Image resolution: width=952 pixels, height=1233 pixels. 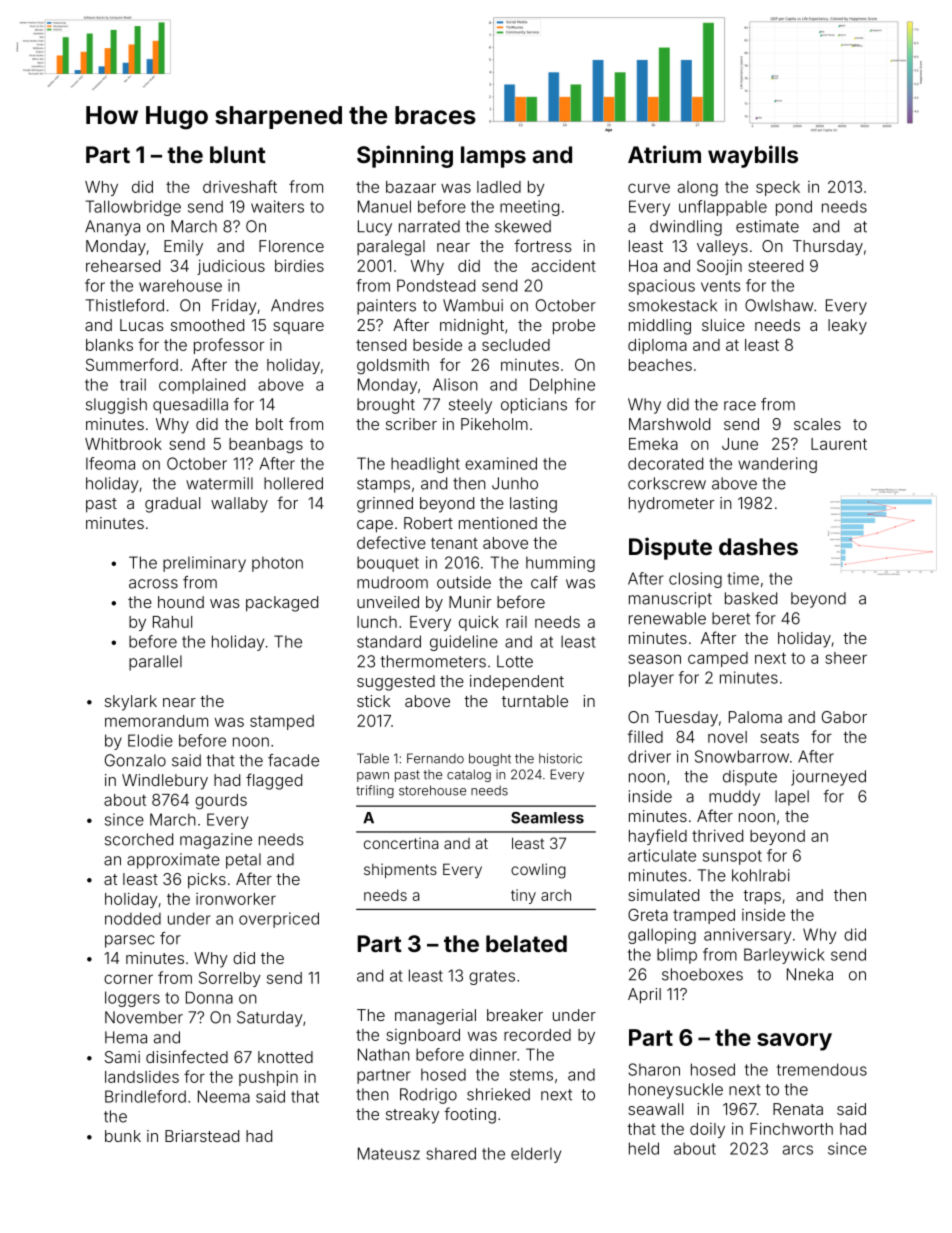 I want to click on cowling, so click(x=538, y=871).
